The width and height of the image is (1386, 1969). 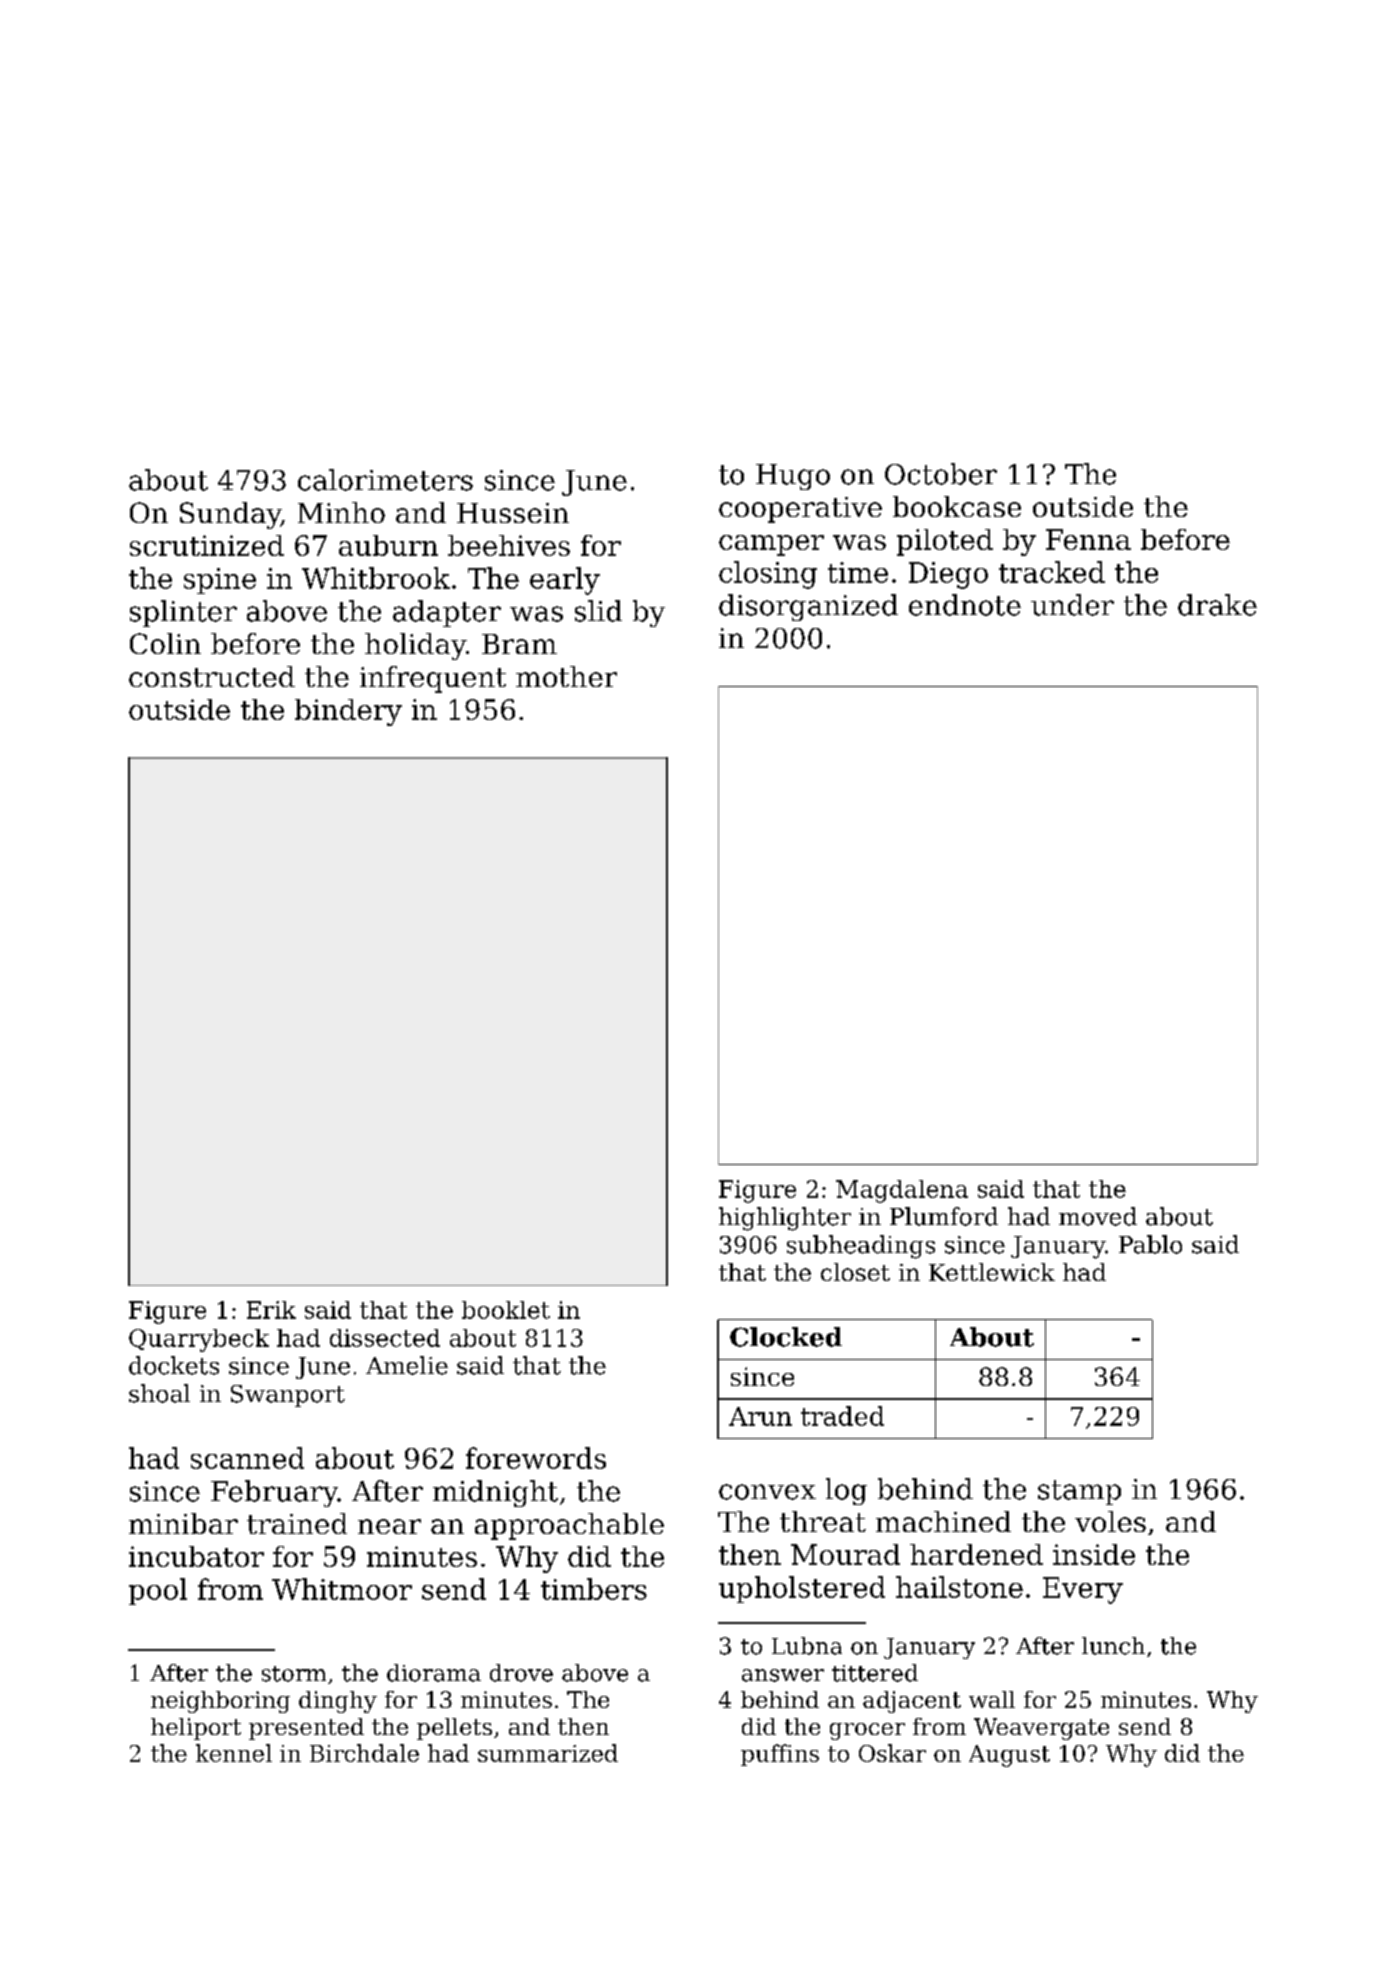 I want to click on disorganized, so click(x=808, y=607).
